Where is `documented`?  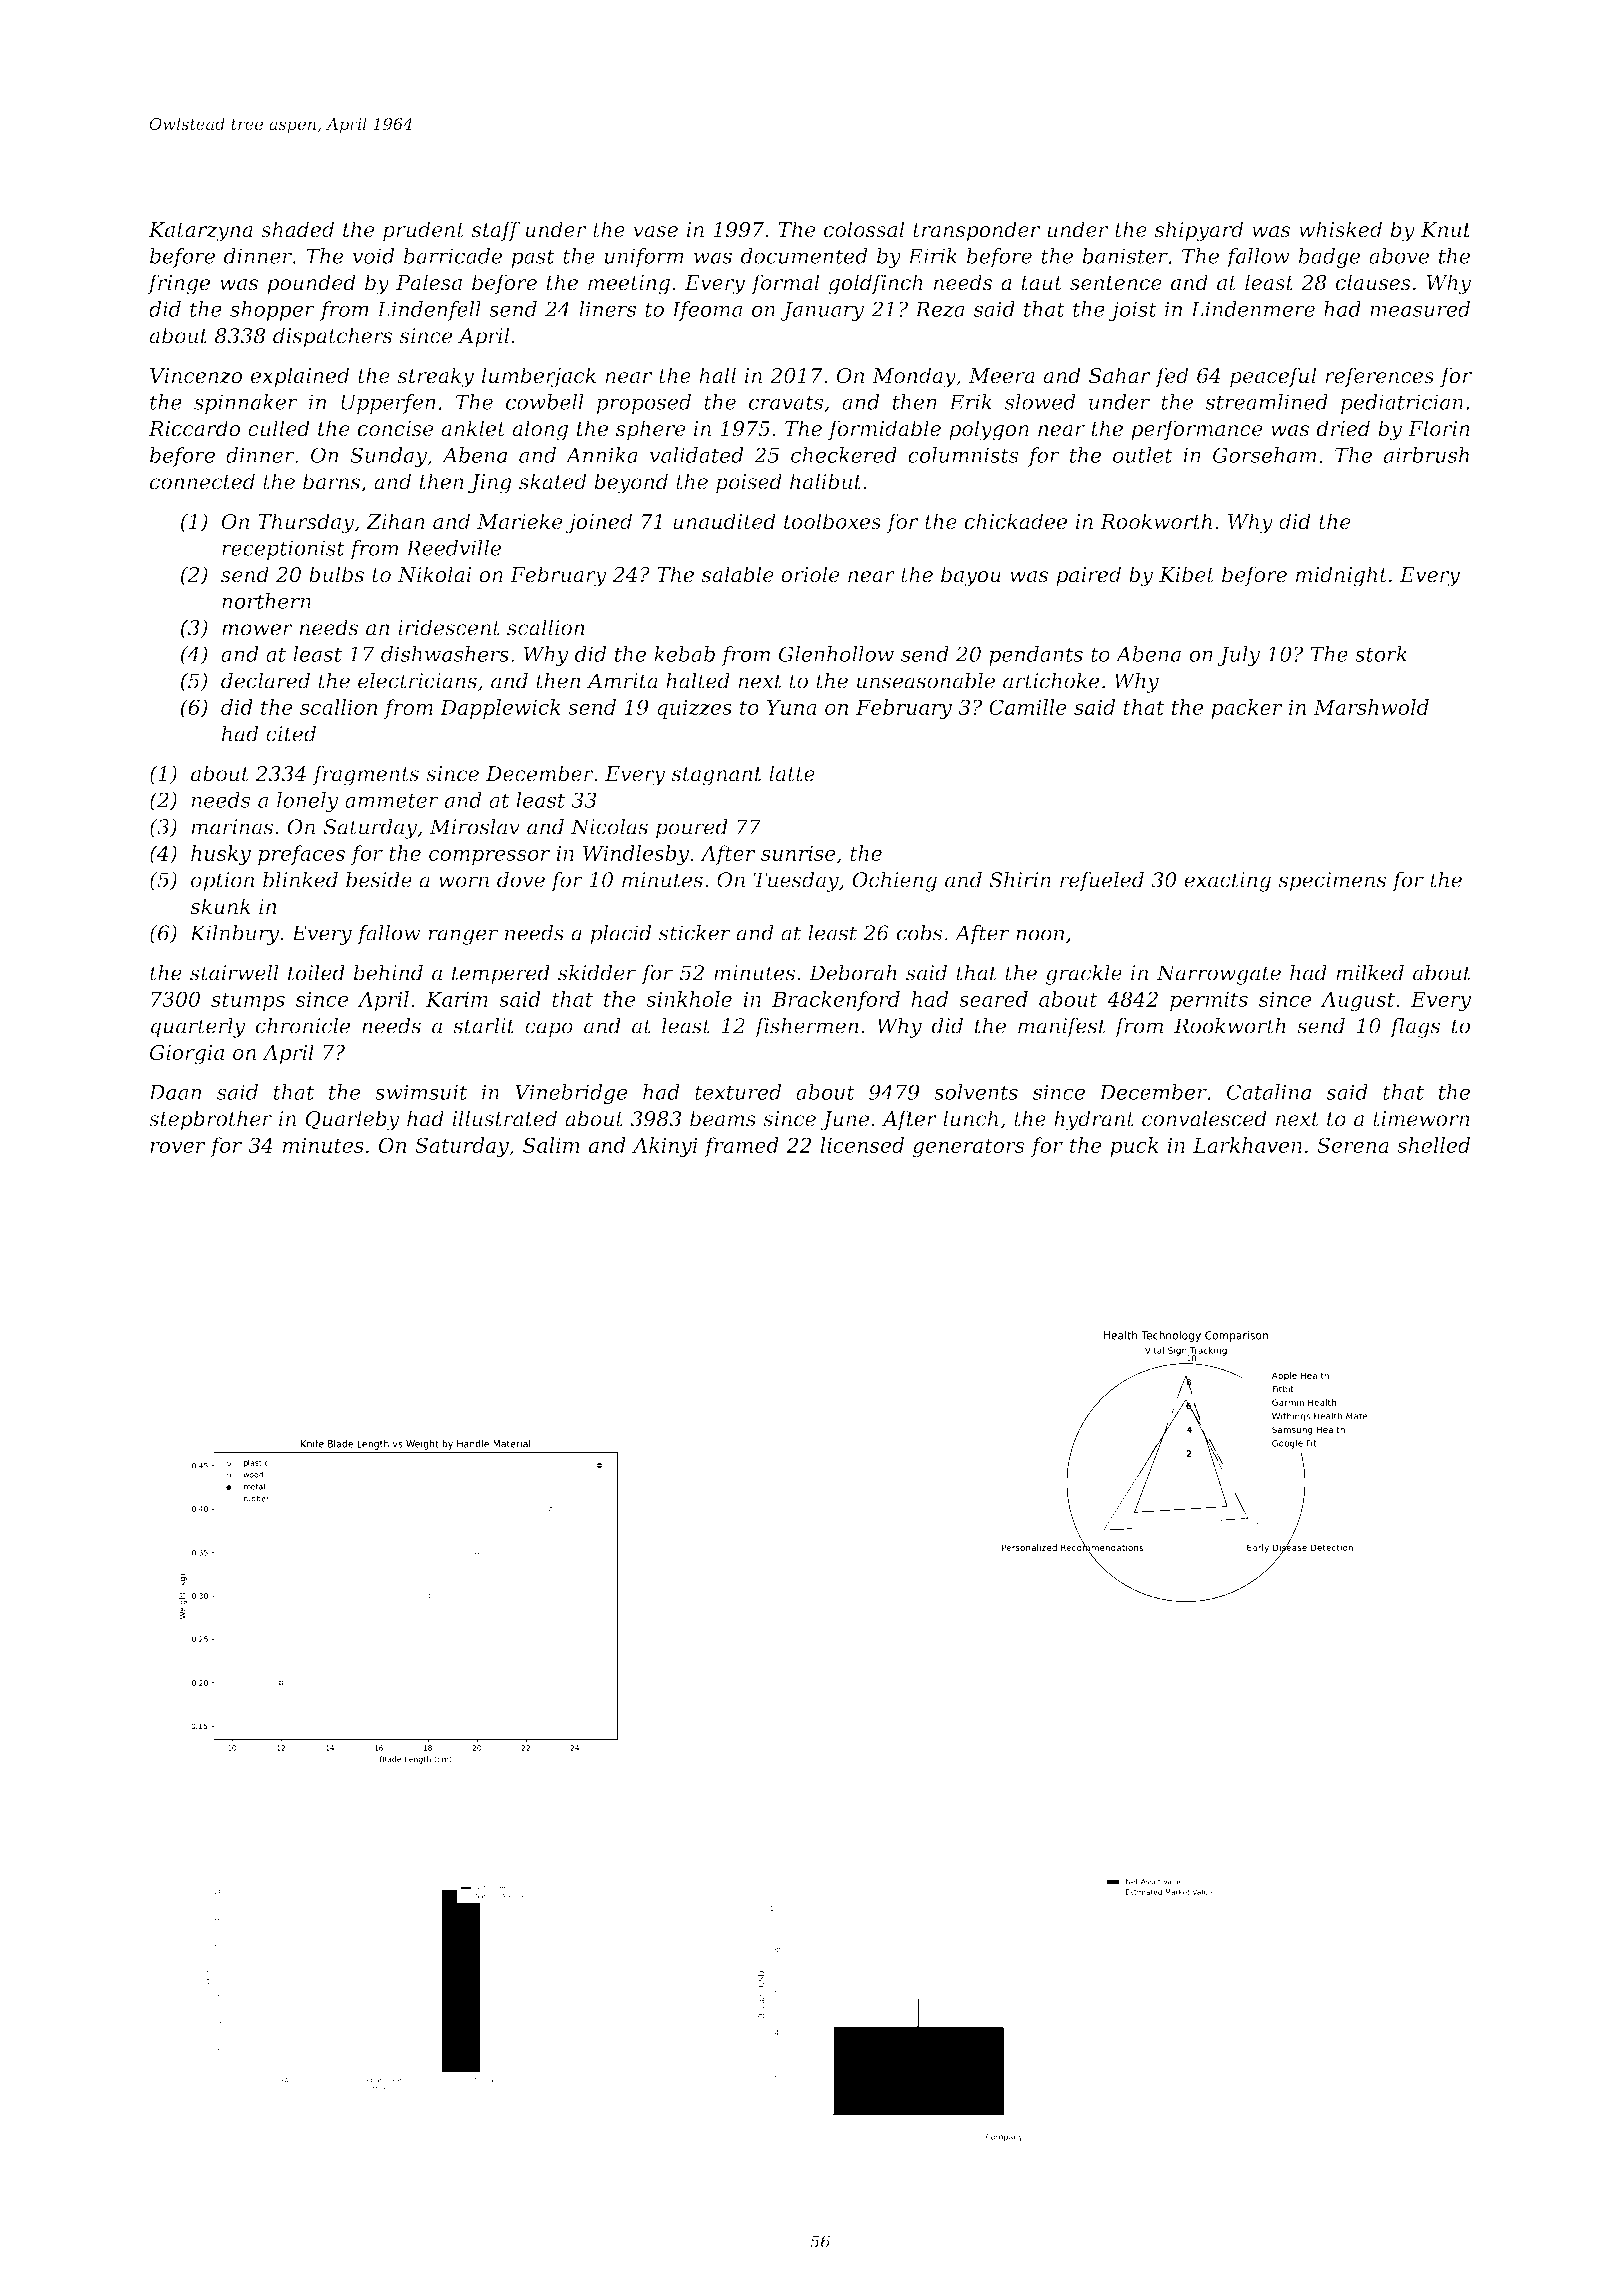
documented is located at coordinates (804, 256).
